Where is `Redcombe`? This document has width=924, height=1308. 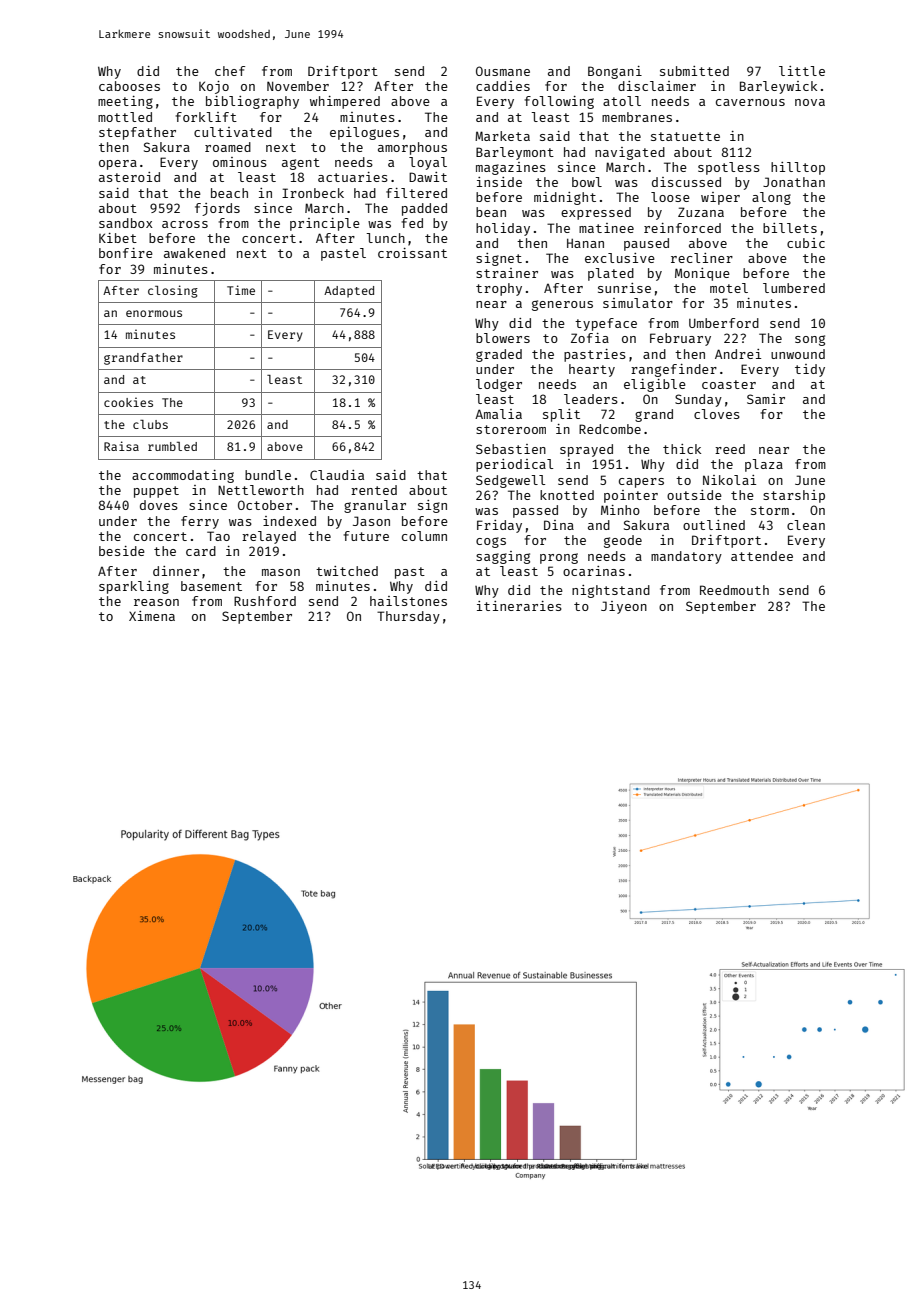 Redcombe is located at coordinates (610, 429).
